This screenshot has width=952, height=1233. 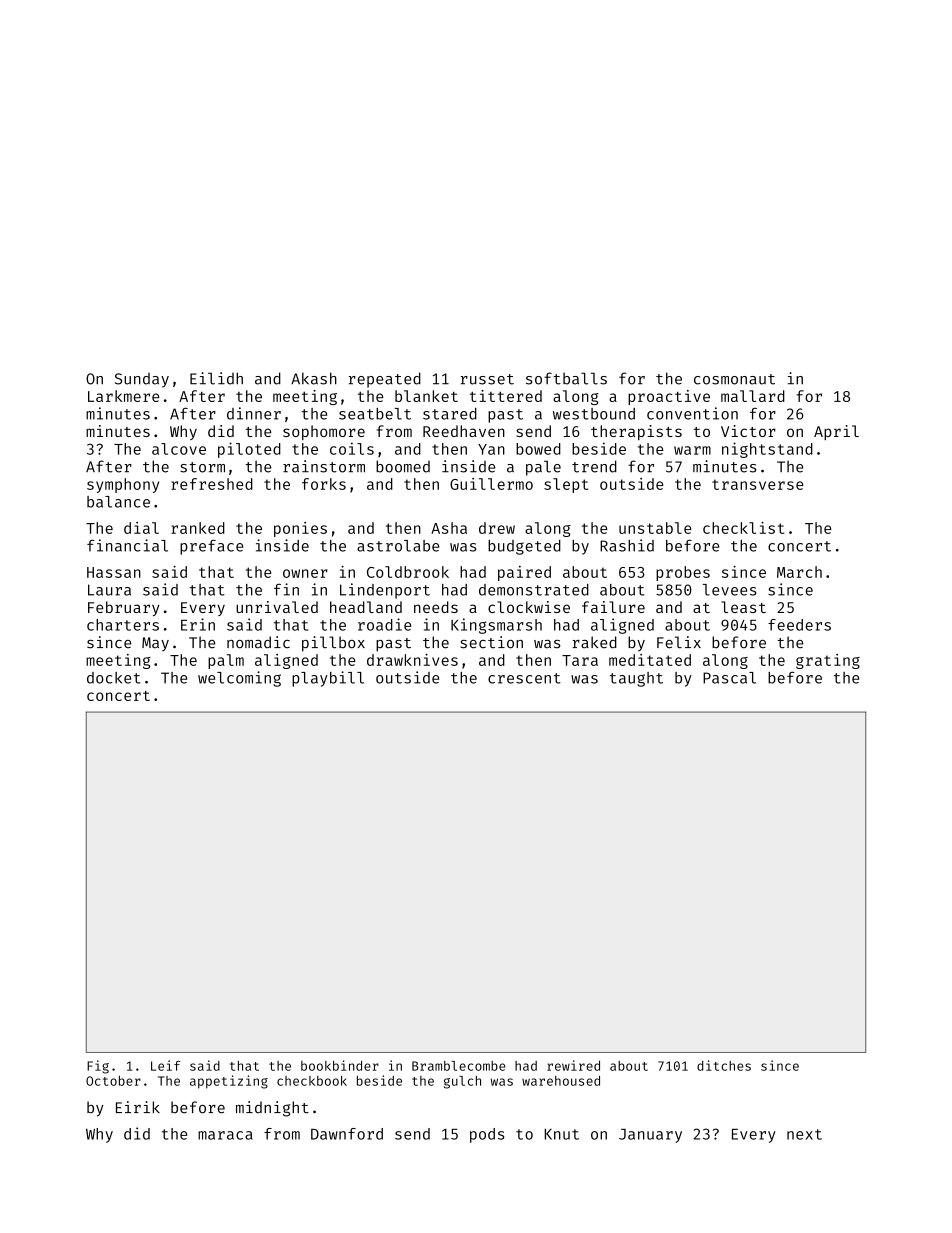 I want to click on April, so click(x=836, y=432).
